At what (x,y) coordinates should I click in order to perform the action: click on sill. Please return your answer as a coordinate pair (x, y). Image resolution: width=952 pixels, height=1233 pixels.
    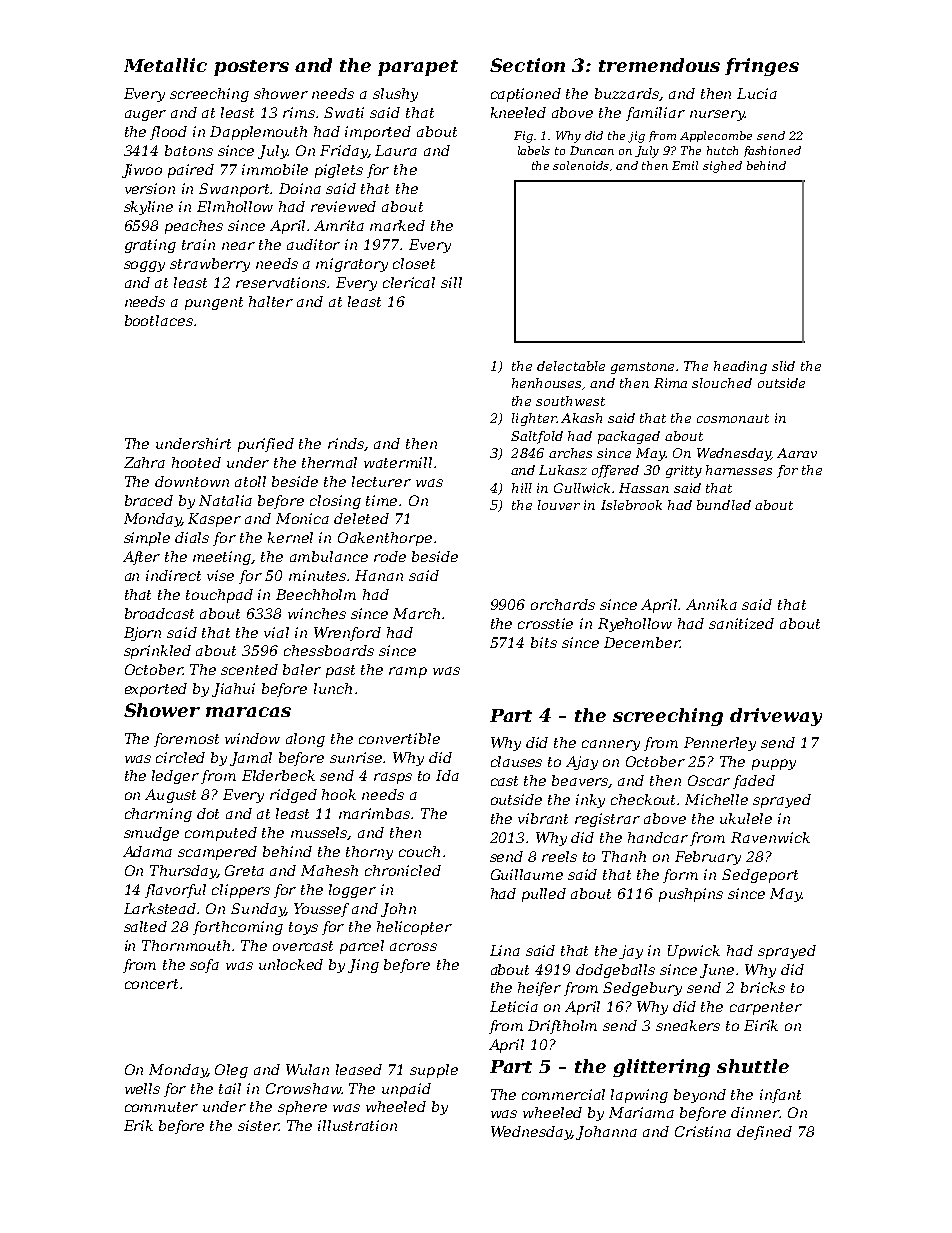
    Looking at the image, I should click on (451, 282).
